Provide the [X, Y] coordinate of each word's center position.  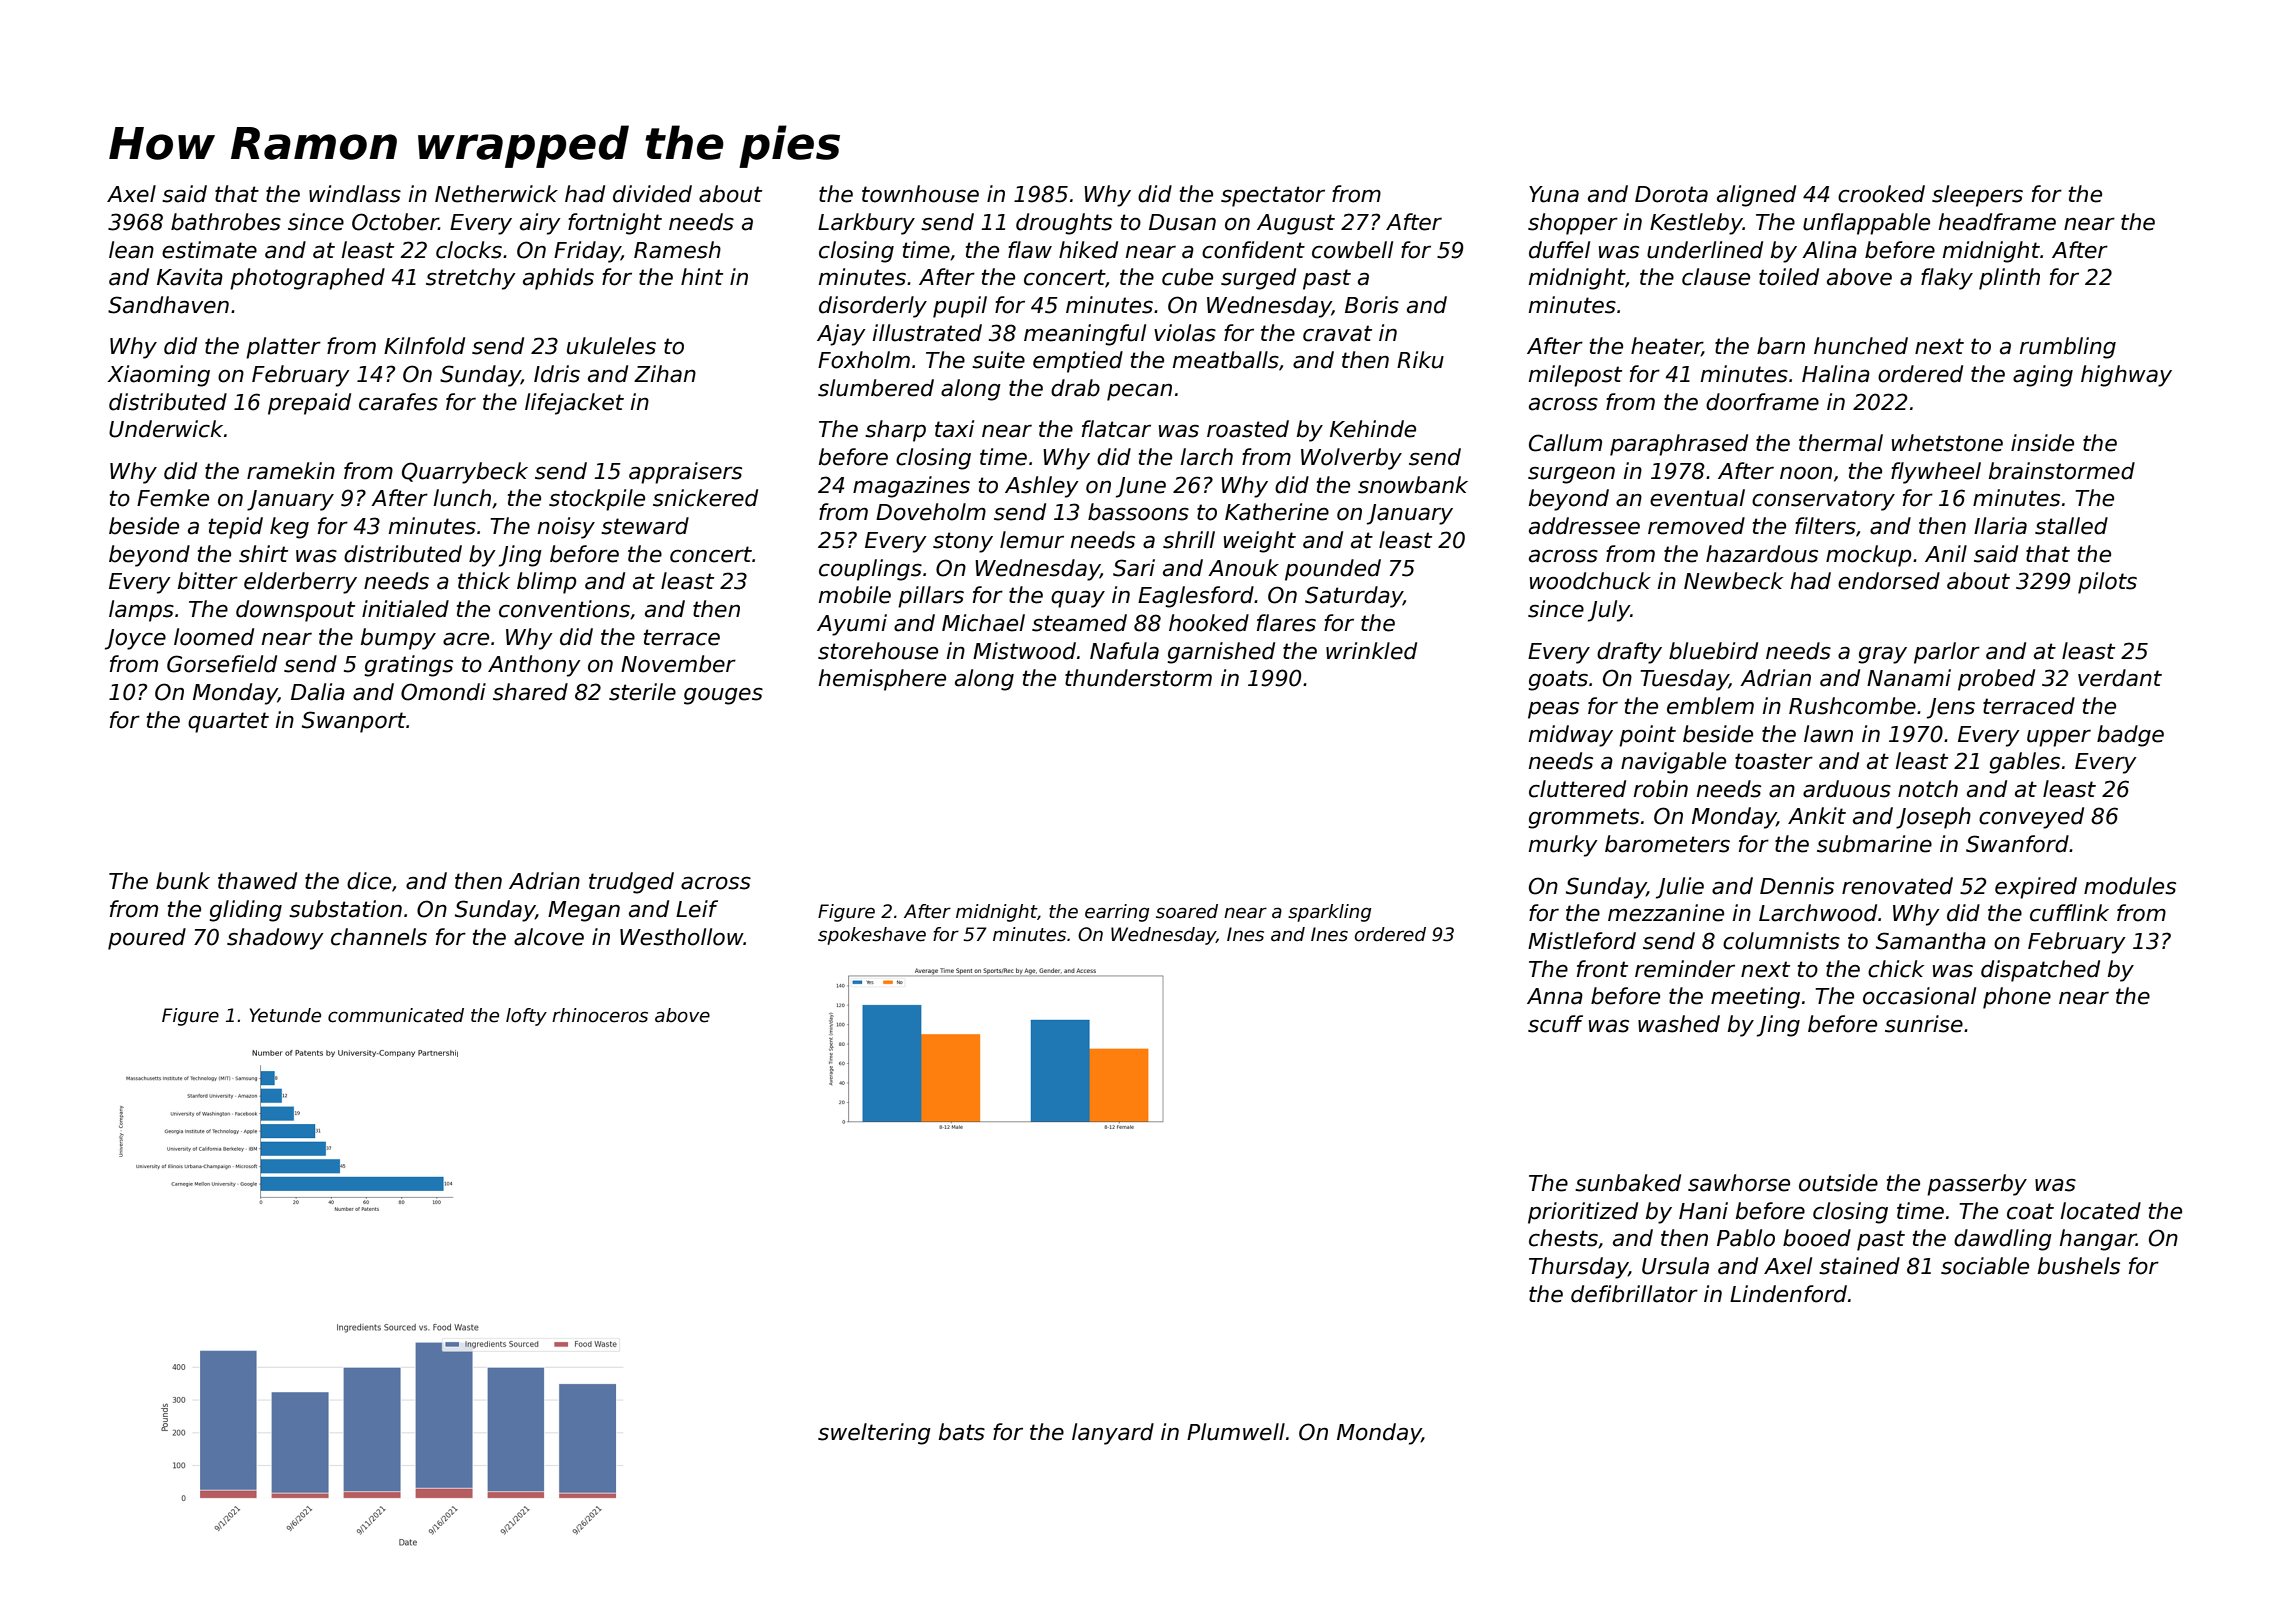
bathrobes [226, 222]
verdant [2120, 678]
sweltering [874, 1434]
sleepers [1977, 196]
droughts [1064, 224]
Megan [584, 911]
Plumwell [1236, 1432]
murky [1563, 846]
